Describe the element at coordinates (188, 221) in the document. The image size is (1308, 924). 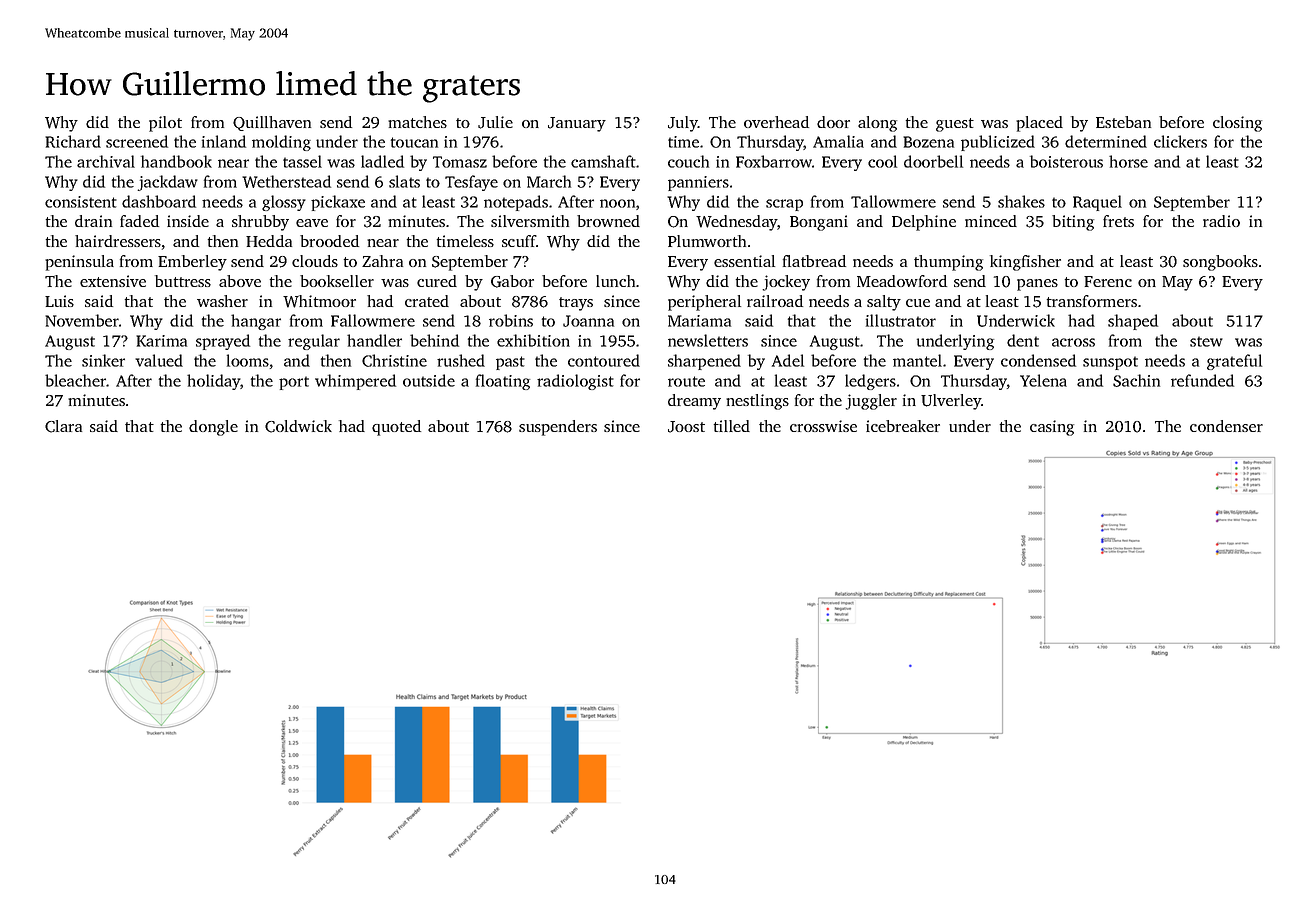
I see `inside` at that location.
